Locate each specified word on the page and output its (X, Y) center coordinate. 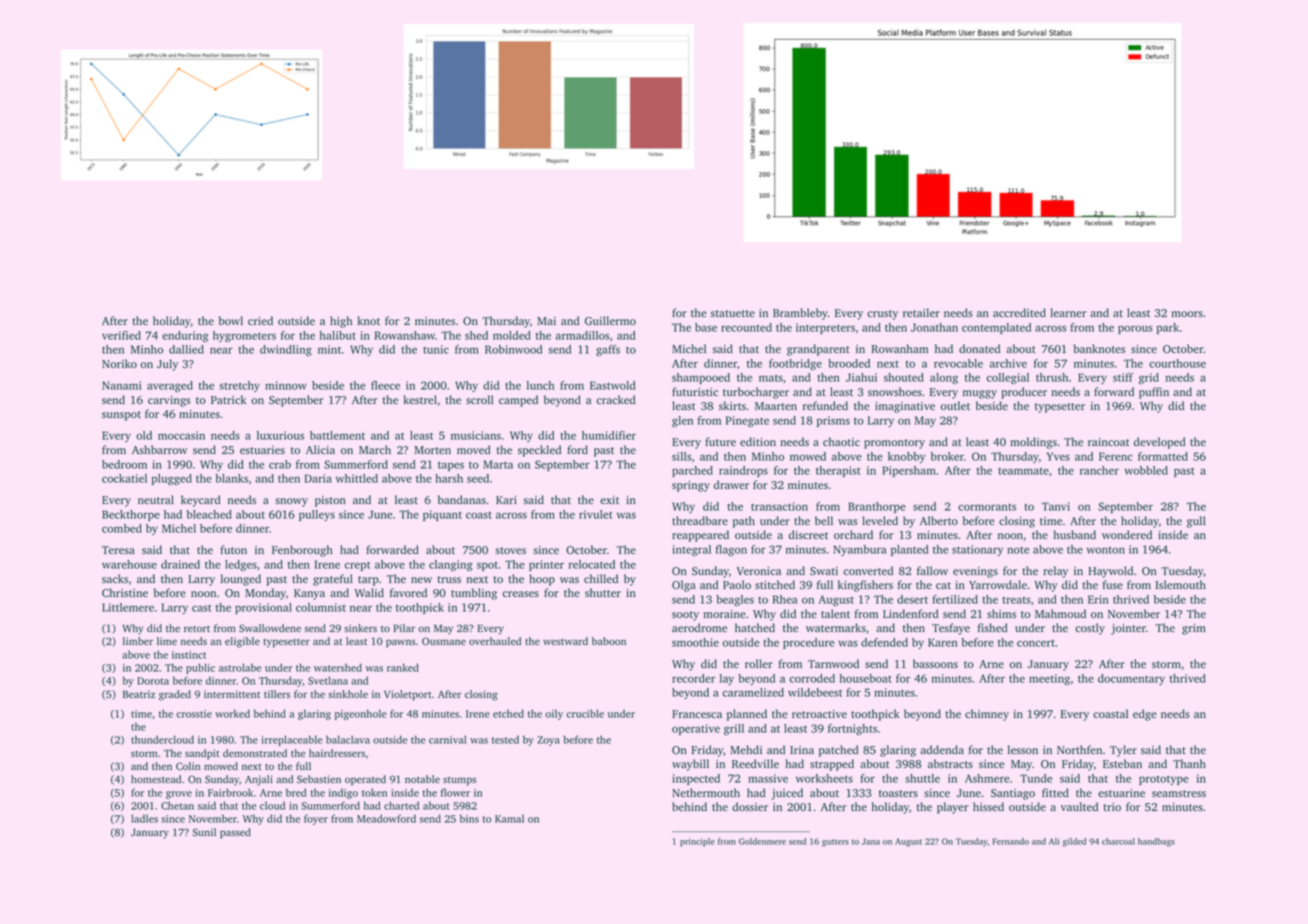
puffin (1154, 393)
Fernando (1011, 841)
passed (235, 833)
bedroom (124, 464)
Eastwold (613, 385)
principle (697, 842)
